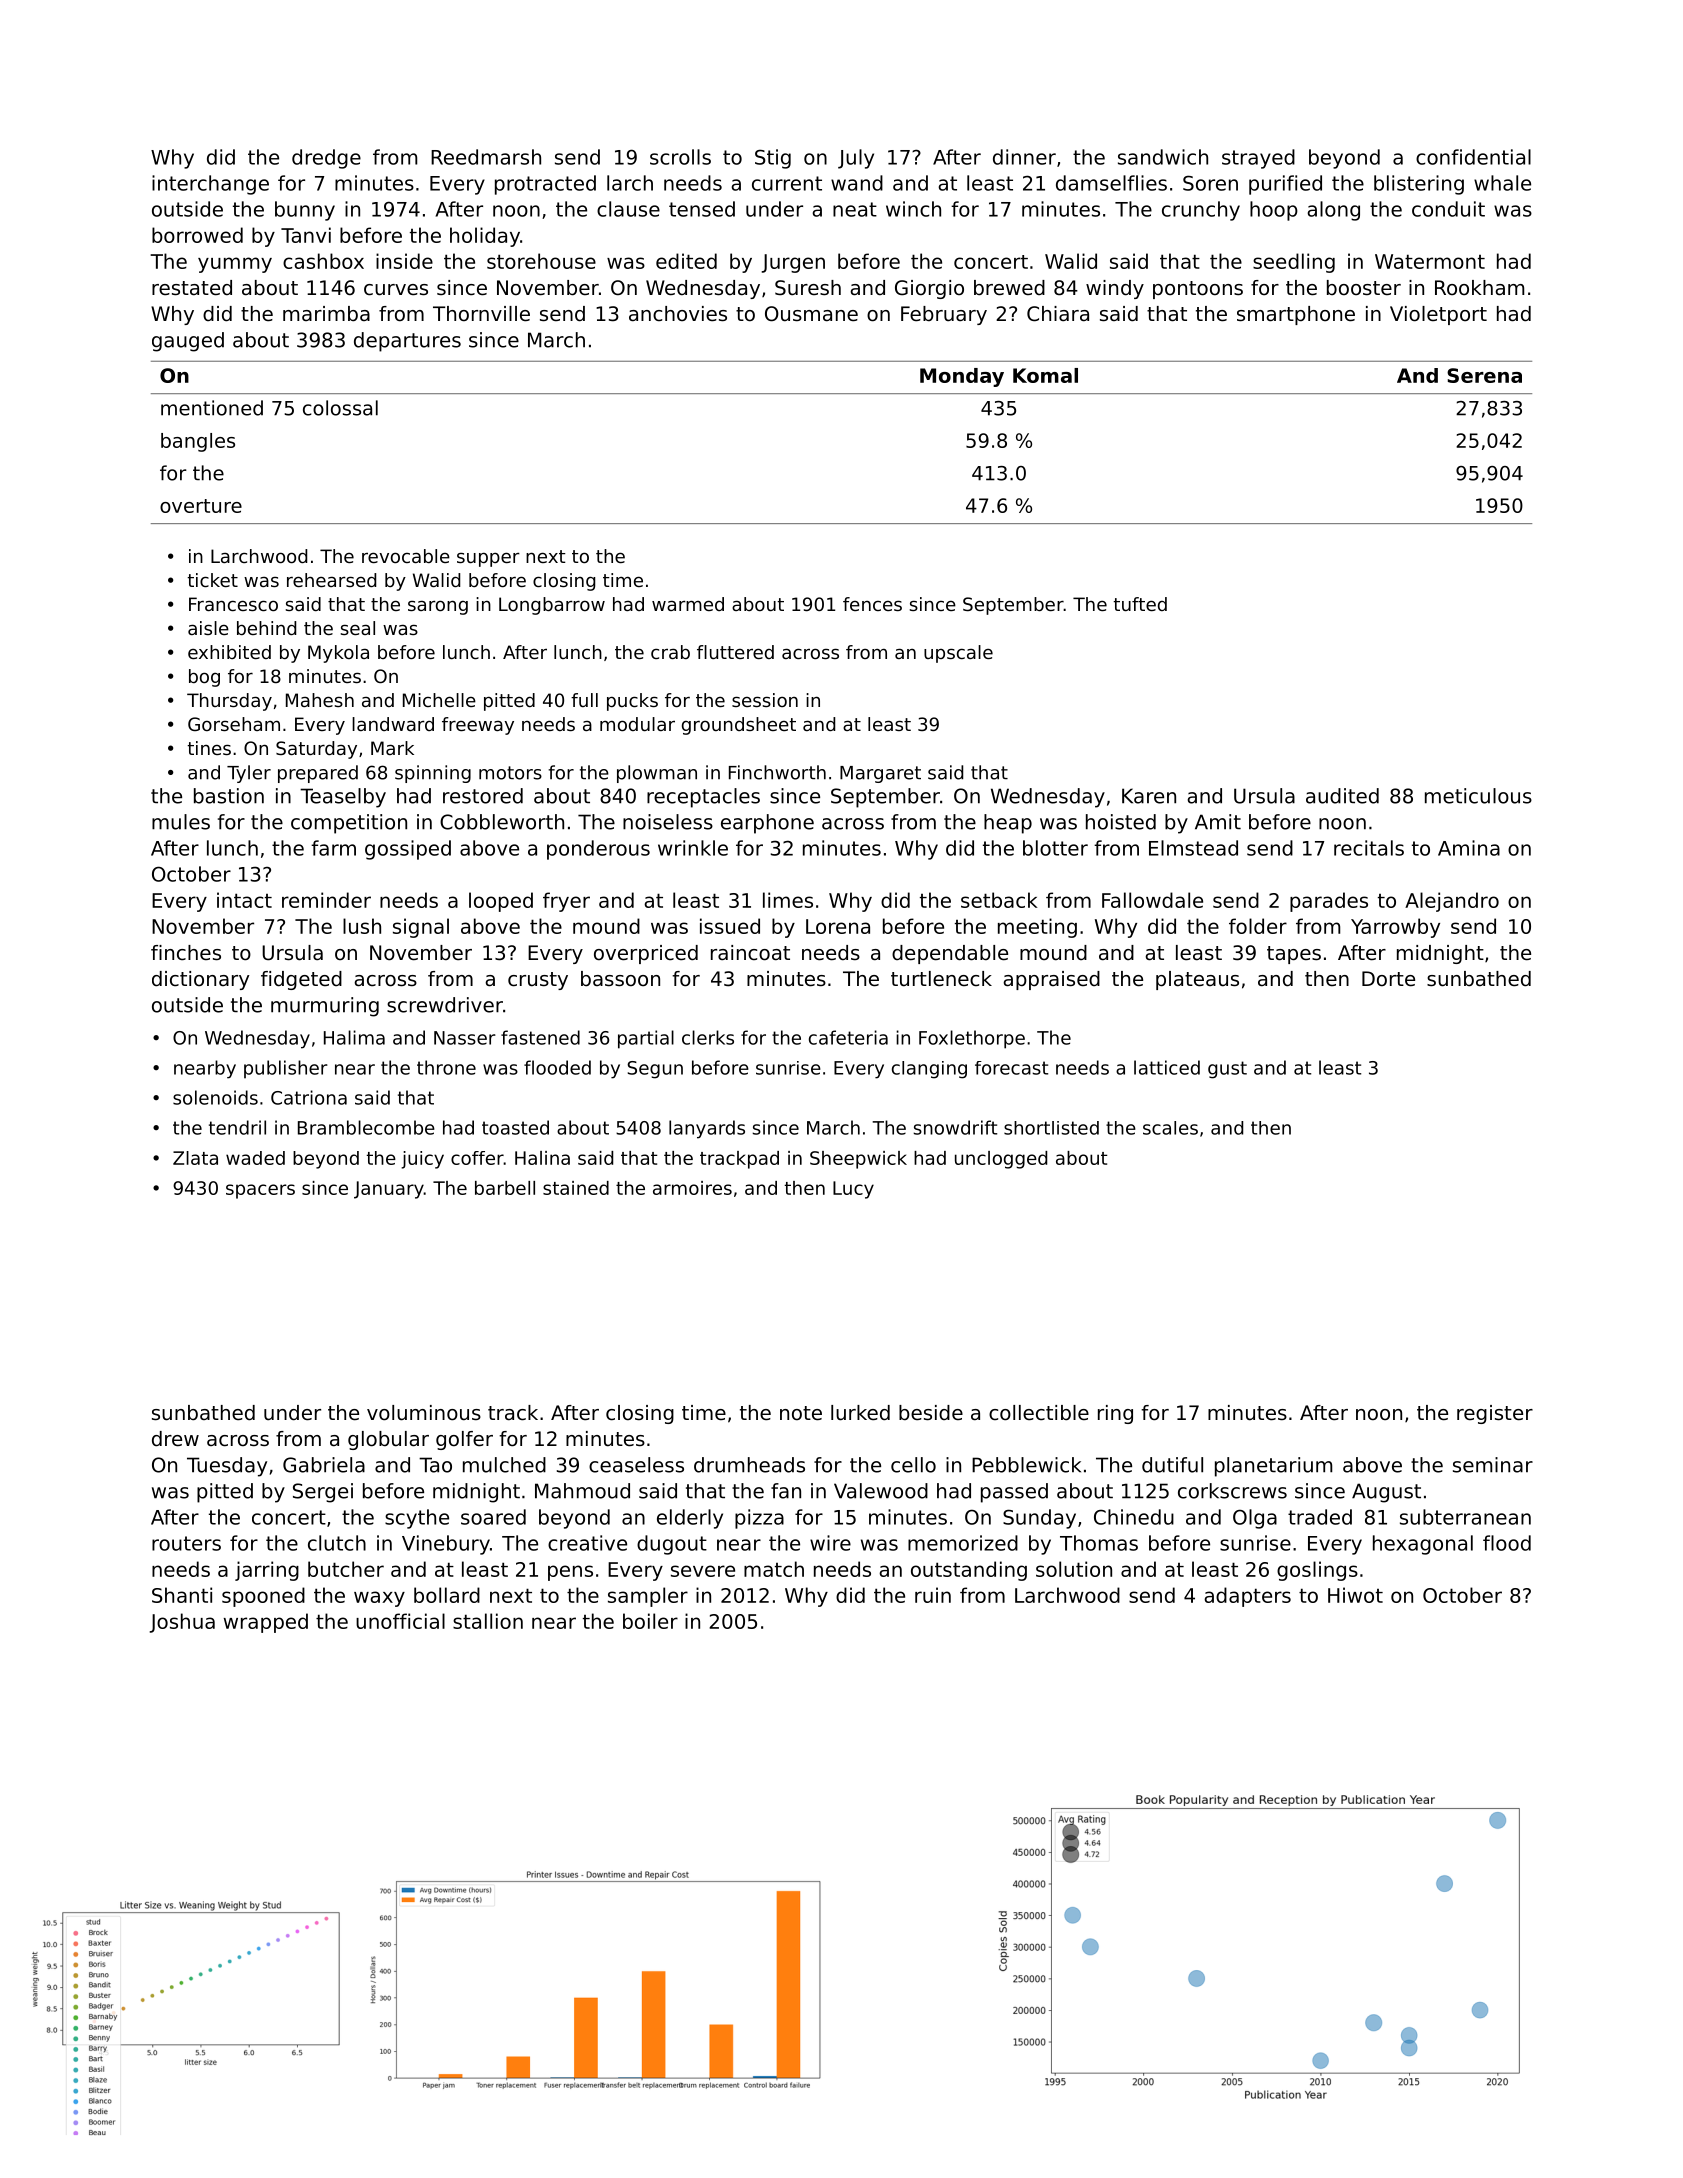 This screenshot has width=1683, height=2178. What do you see at coordinates (1045, 375) in the screenshot?
I see `Komal` at bounding box center [1045, 375].
